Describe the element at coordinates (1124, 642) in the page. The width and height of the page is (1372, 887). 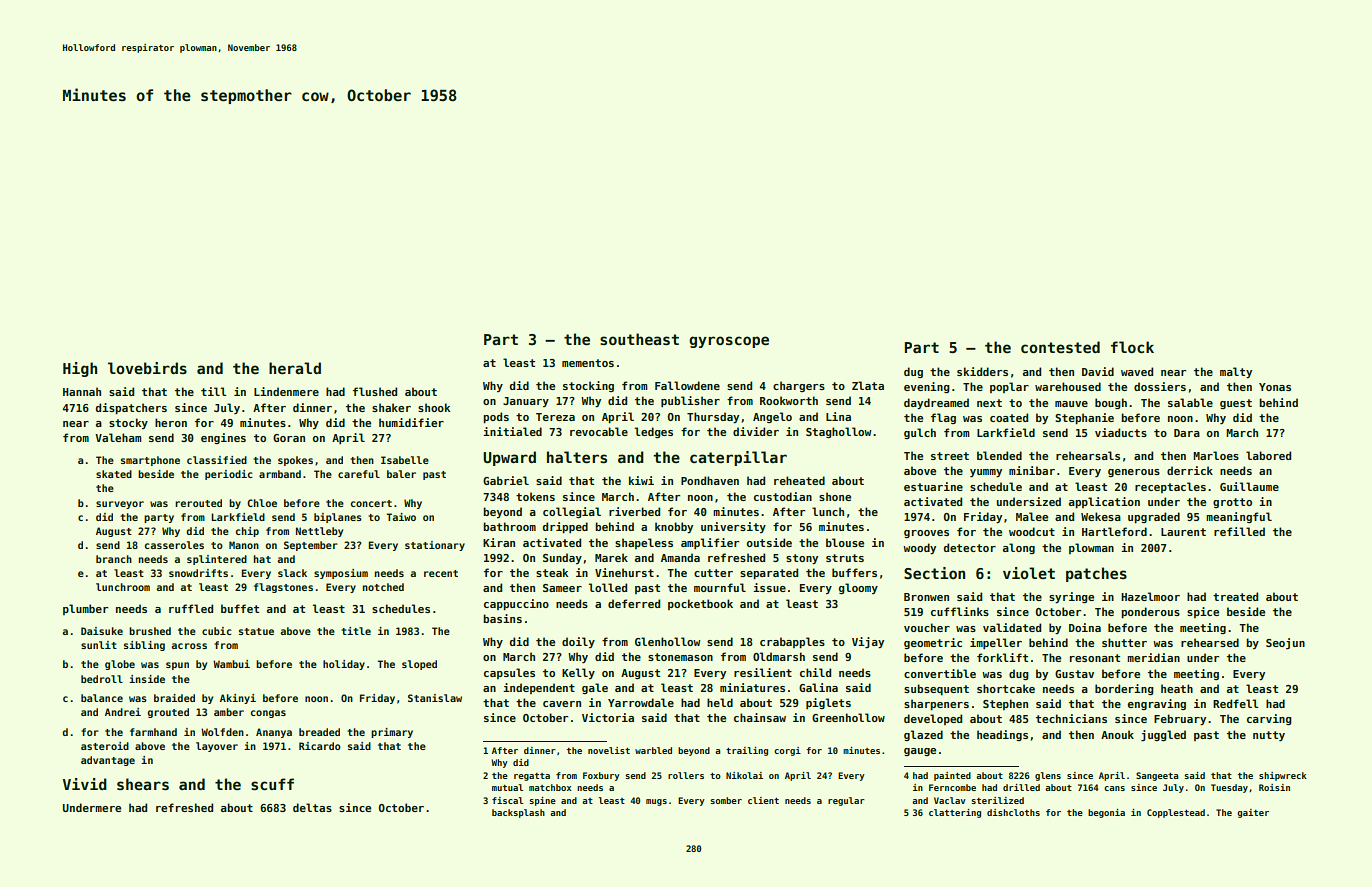
I see `shutter` at that location.
